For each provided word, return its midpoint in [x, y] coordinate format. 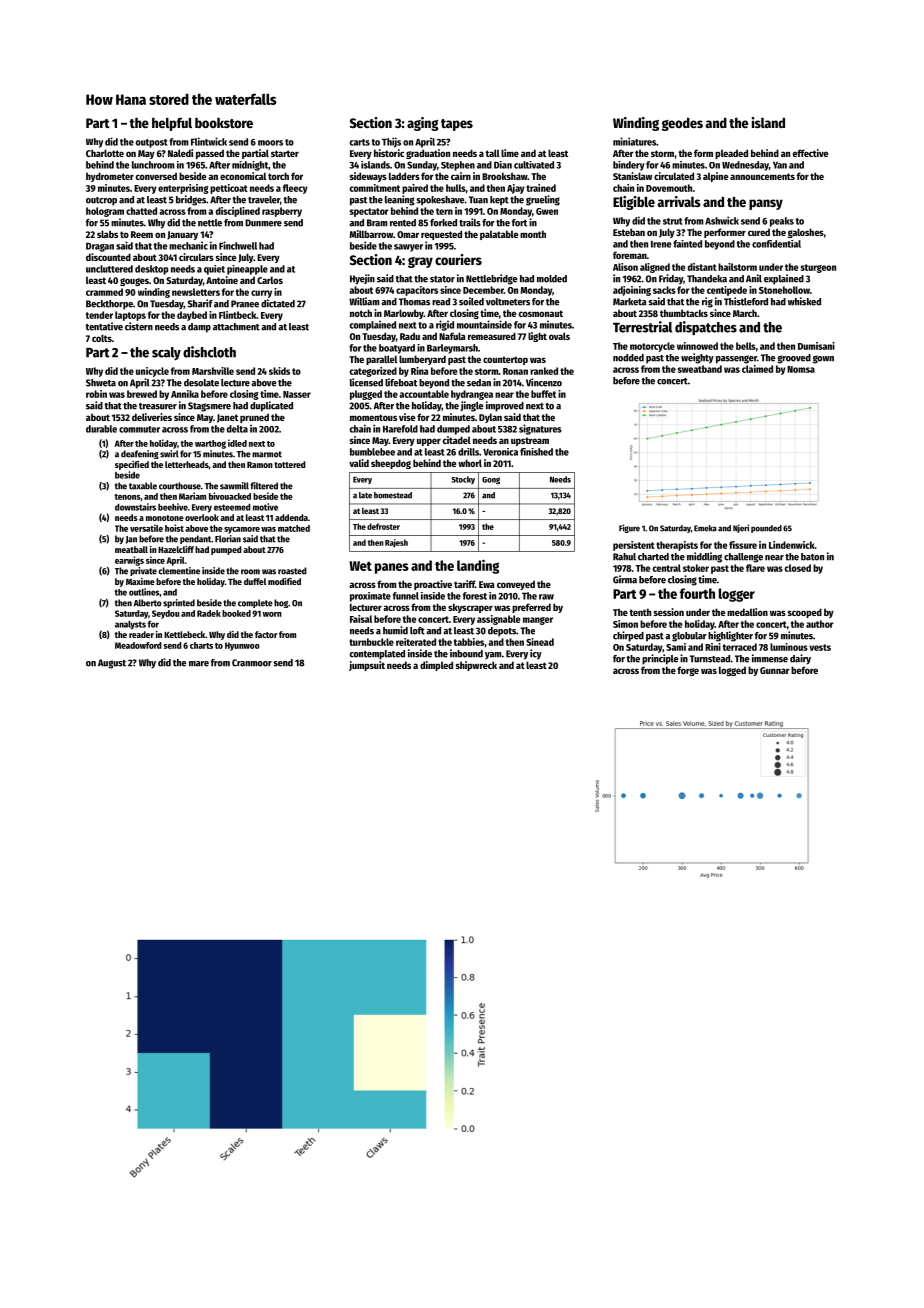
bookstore [224, 123]
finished [536, 452]
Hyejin [362, 279]
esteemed [232, 507]
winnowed [697, 346]
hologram [105, 212]
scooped [804, 613]
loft [417, 631]
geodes [682, 124]
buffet [543, 394]
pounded [766, 529]
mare [199, 664]
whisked [804, 301]
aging [423, 124]
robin [96, 394]
